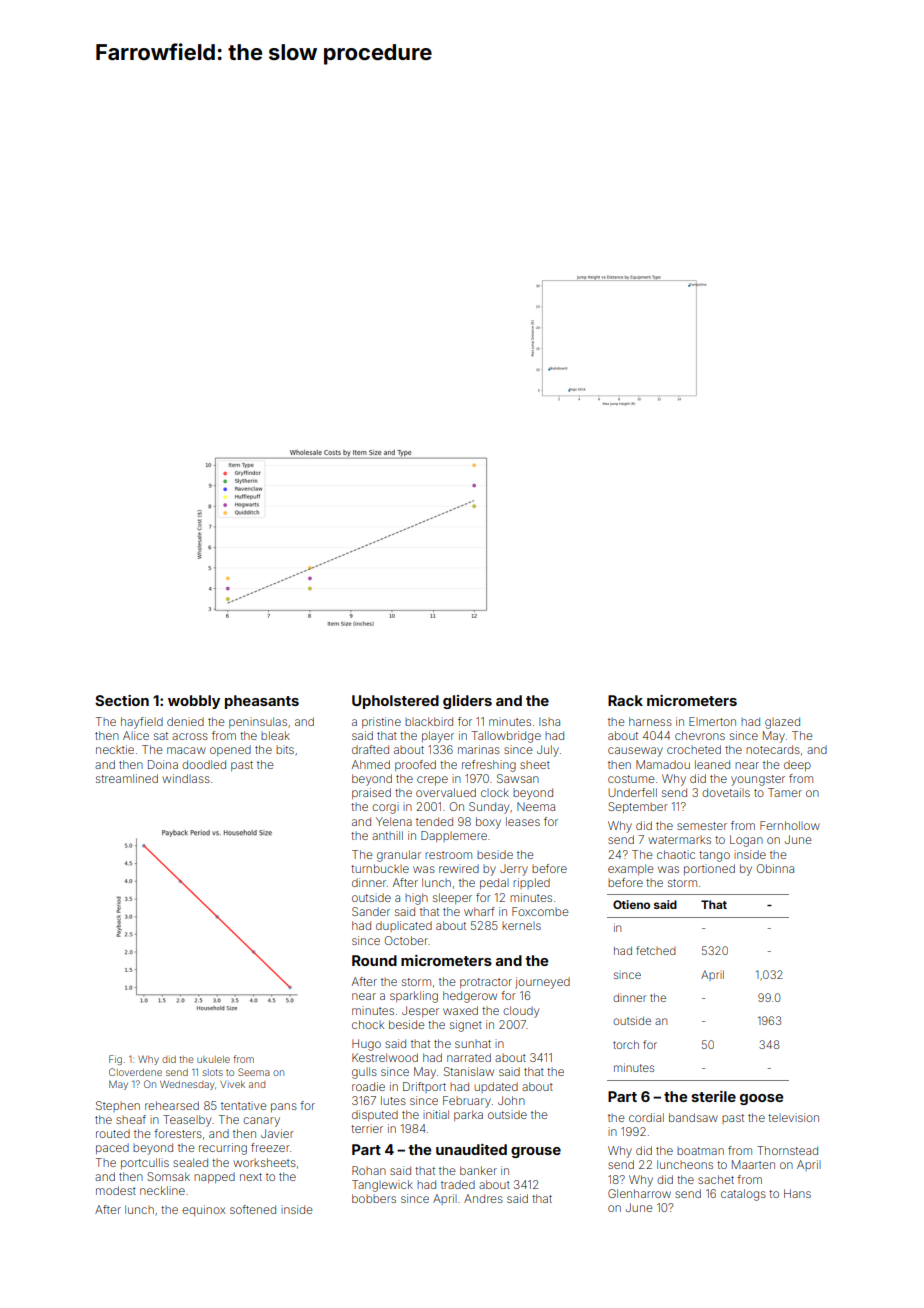 Image resolution: width=924 pixels, height=1308 pixels. Describe the element at coordinates (122, 700) in the screenshot. I see `Section` at that location.
